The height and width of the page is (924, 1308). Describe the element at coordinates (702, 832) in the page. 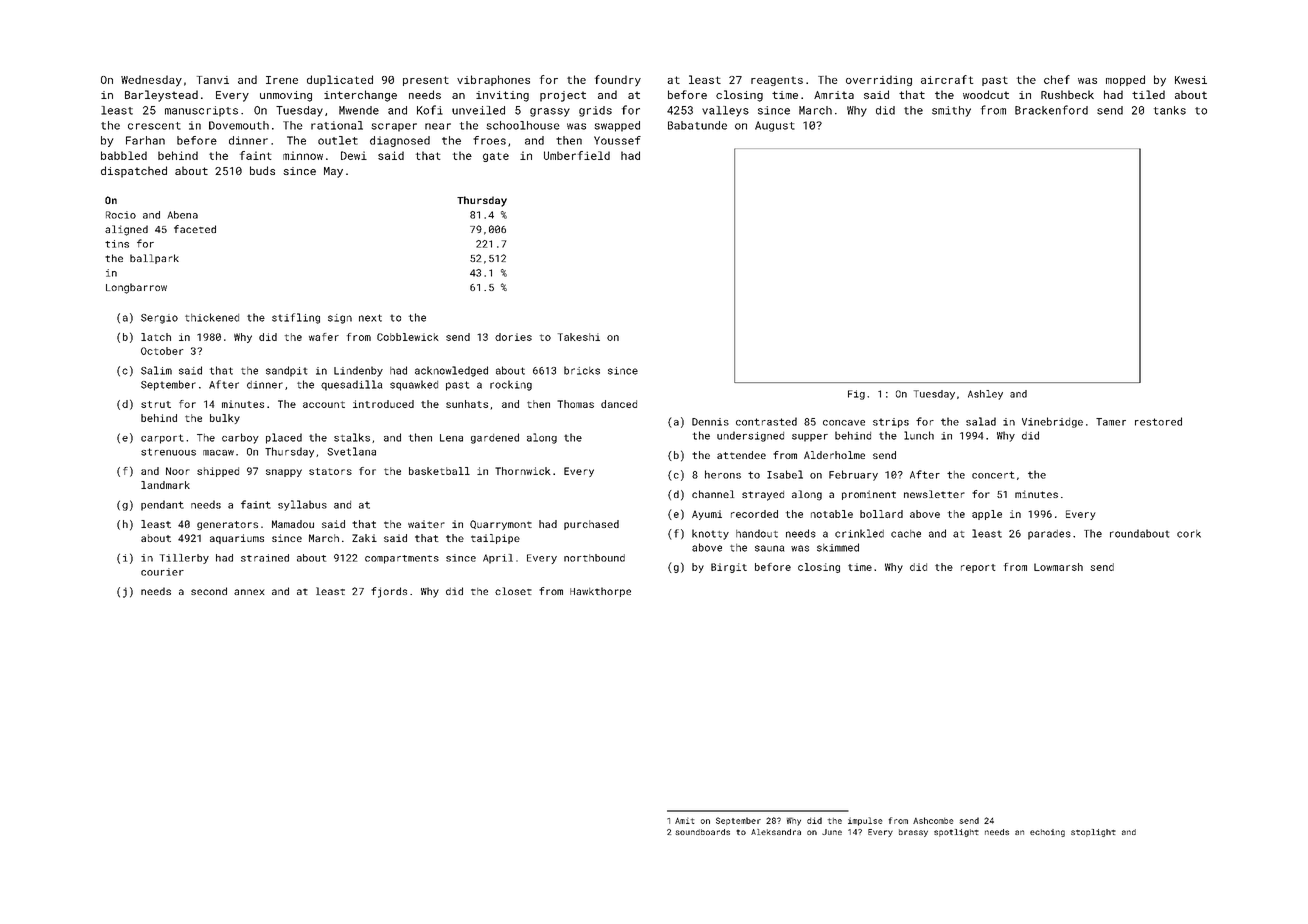

I see `soundboards` at that location.
